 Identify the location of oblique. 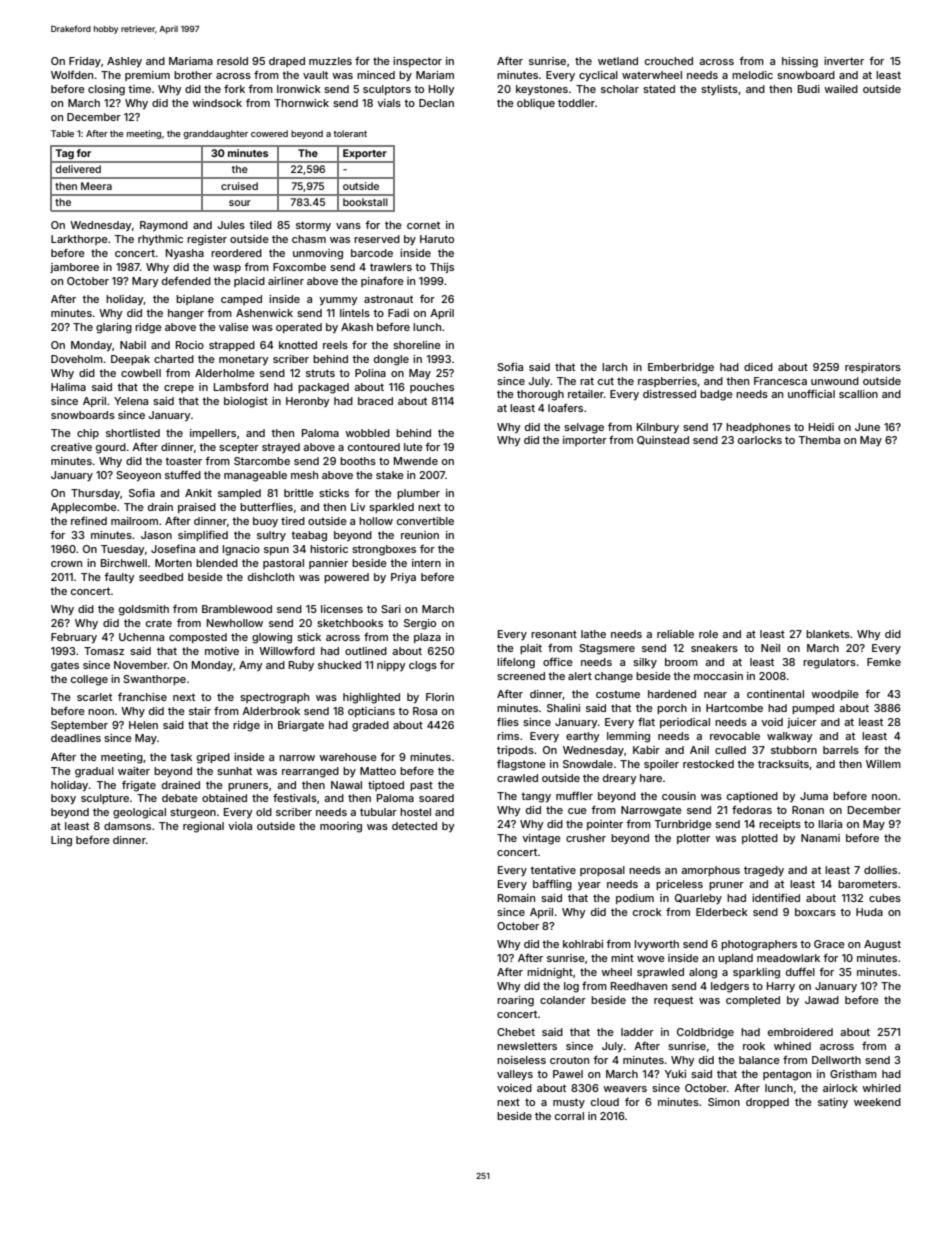
(536, 104).
